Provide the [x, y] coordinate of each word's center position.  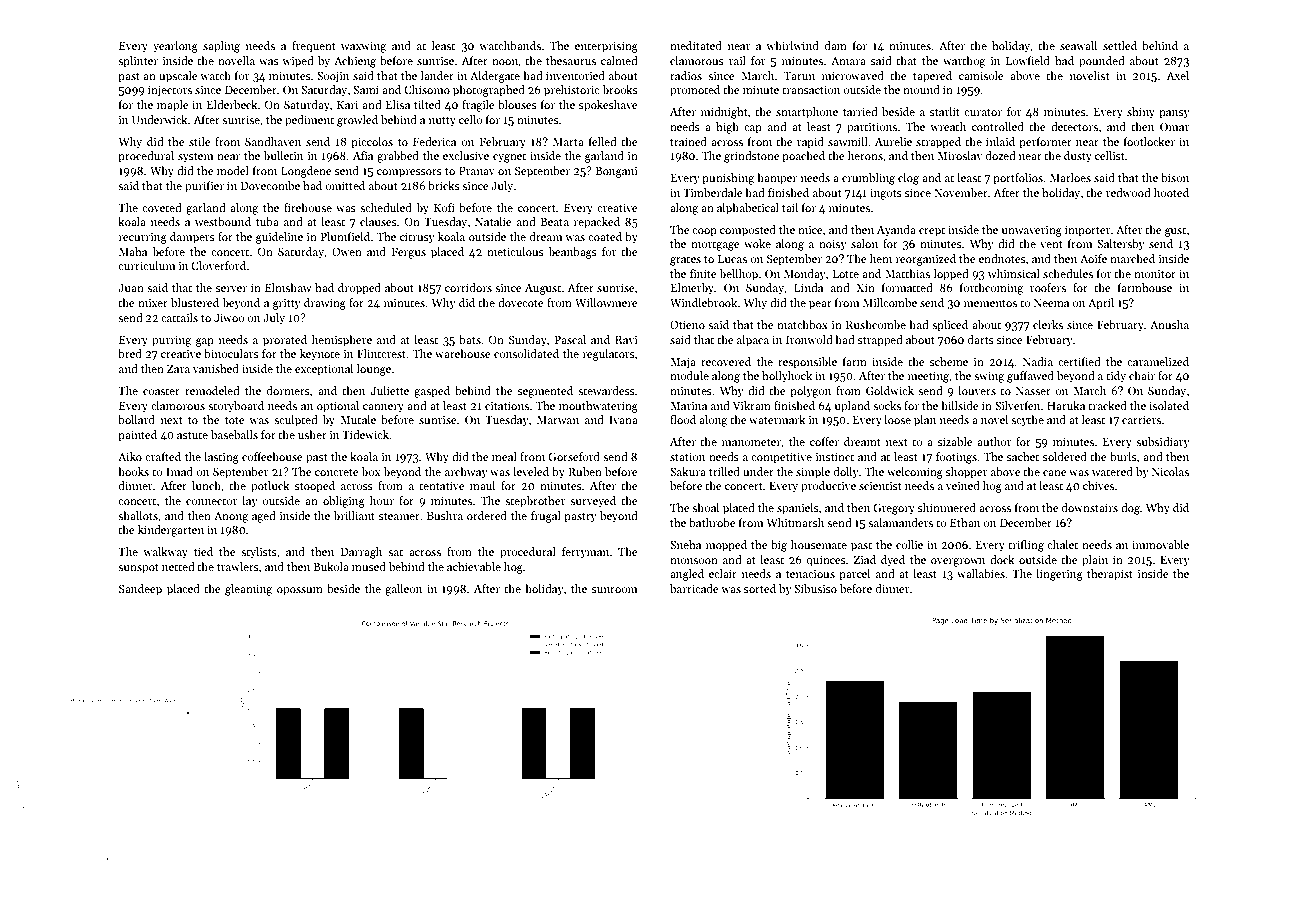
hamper [777, 179]
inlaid [1000, 141]
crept [932, 232]
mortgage [715, 246]
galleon [403, 590]
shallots [138, 515]
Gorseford [574, 456]
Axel [1177, 75]
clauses [378, 221]
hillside [960, 405]
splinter [138, 62]
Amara [848, 61]
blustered [195, 302]
